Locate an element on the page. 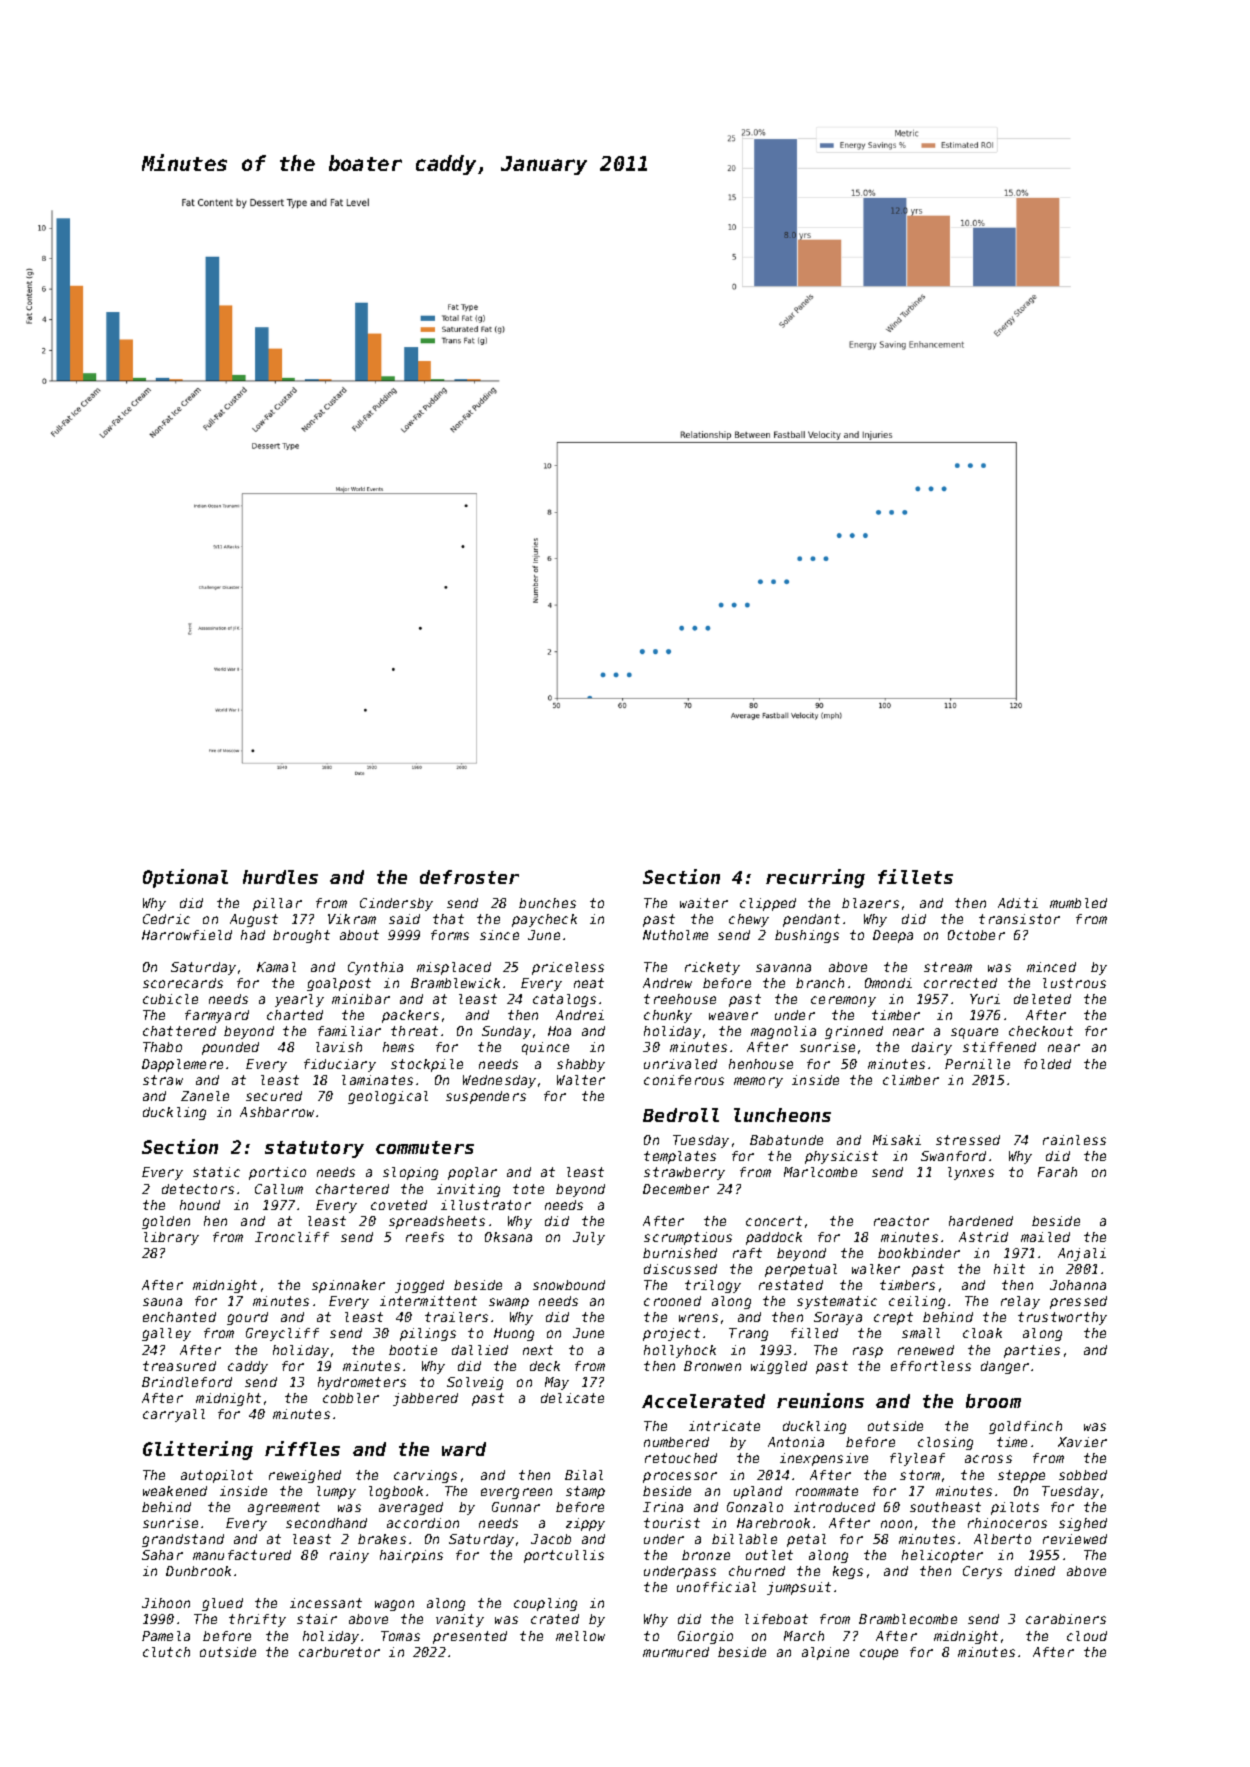 The width and height of the page is (1250, 1767). Cindersby is located at coordinates (396, 904).
